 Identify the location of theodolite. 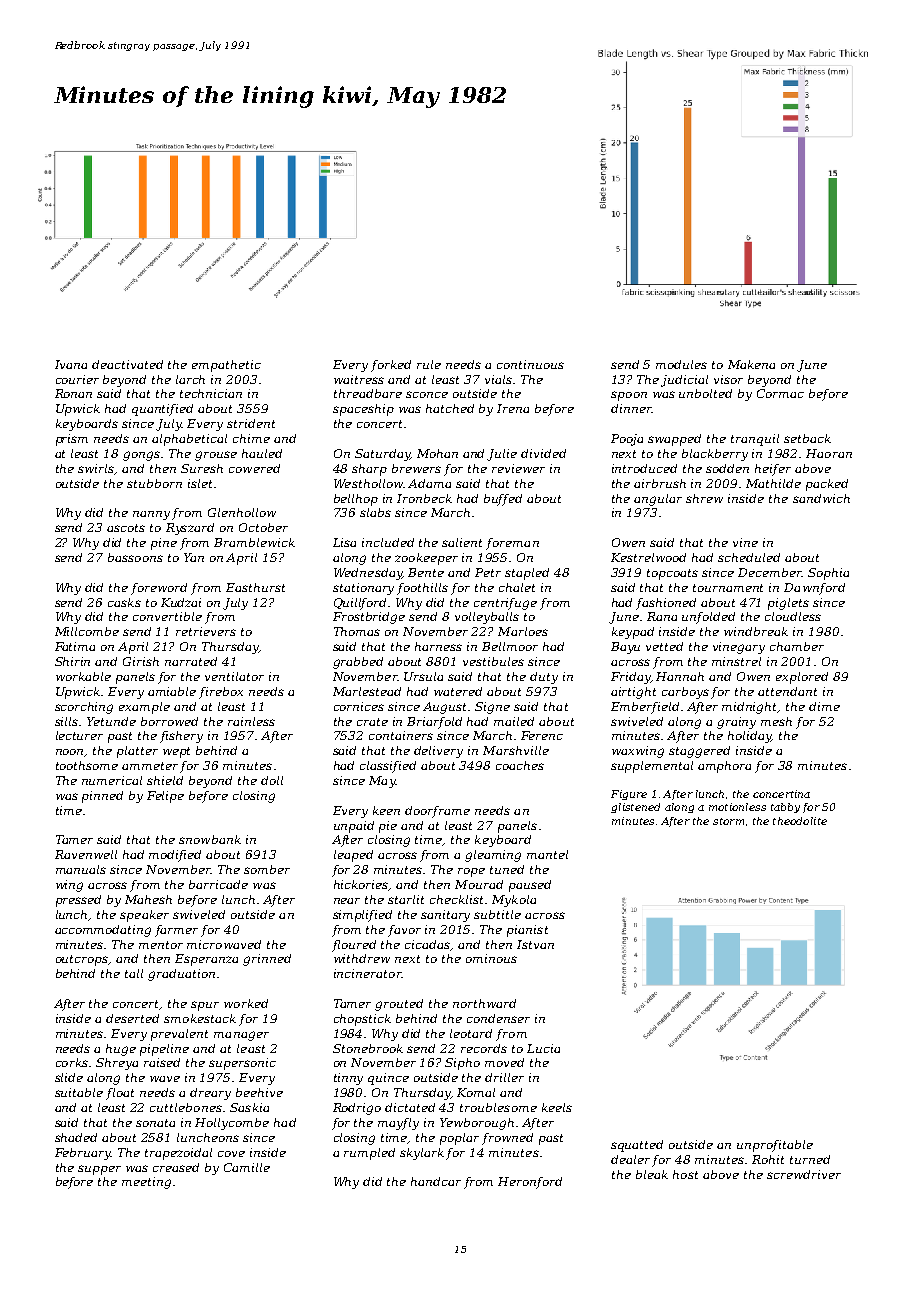
(800, 821).
